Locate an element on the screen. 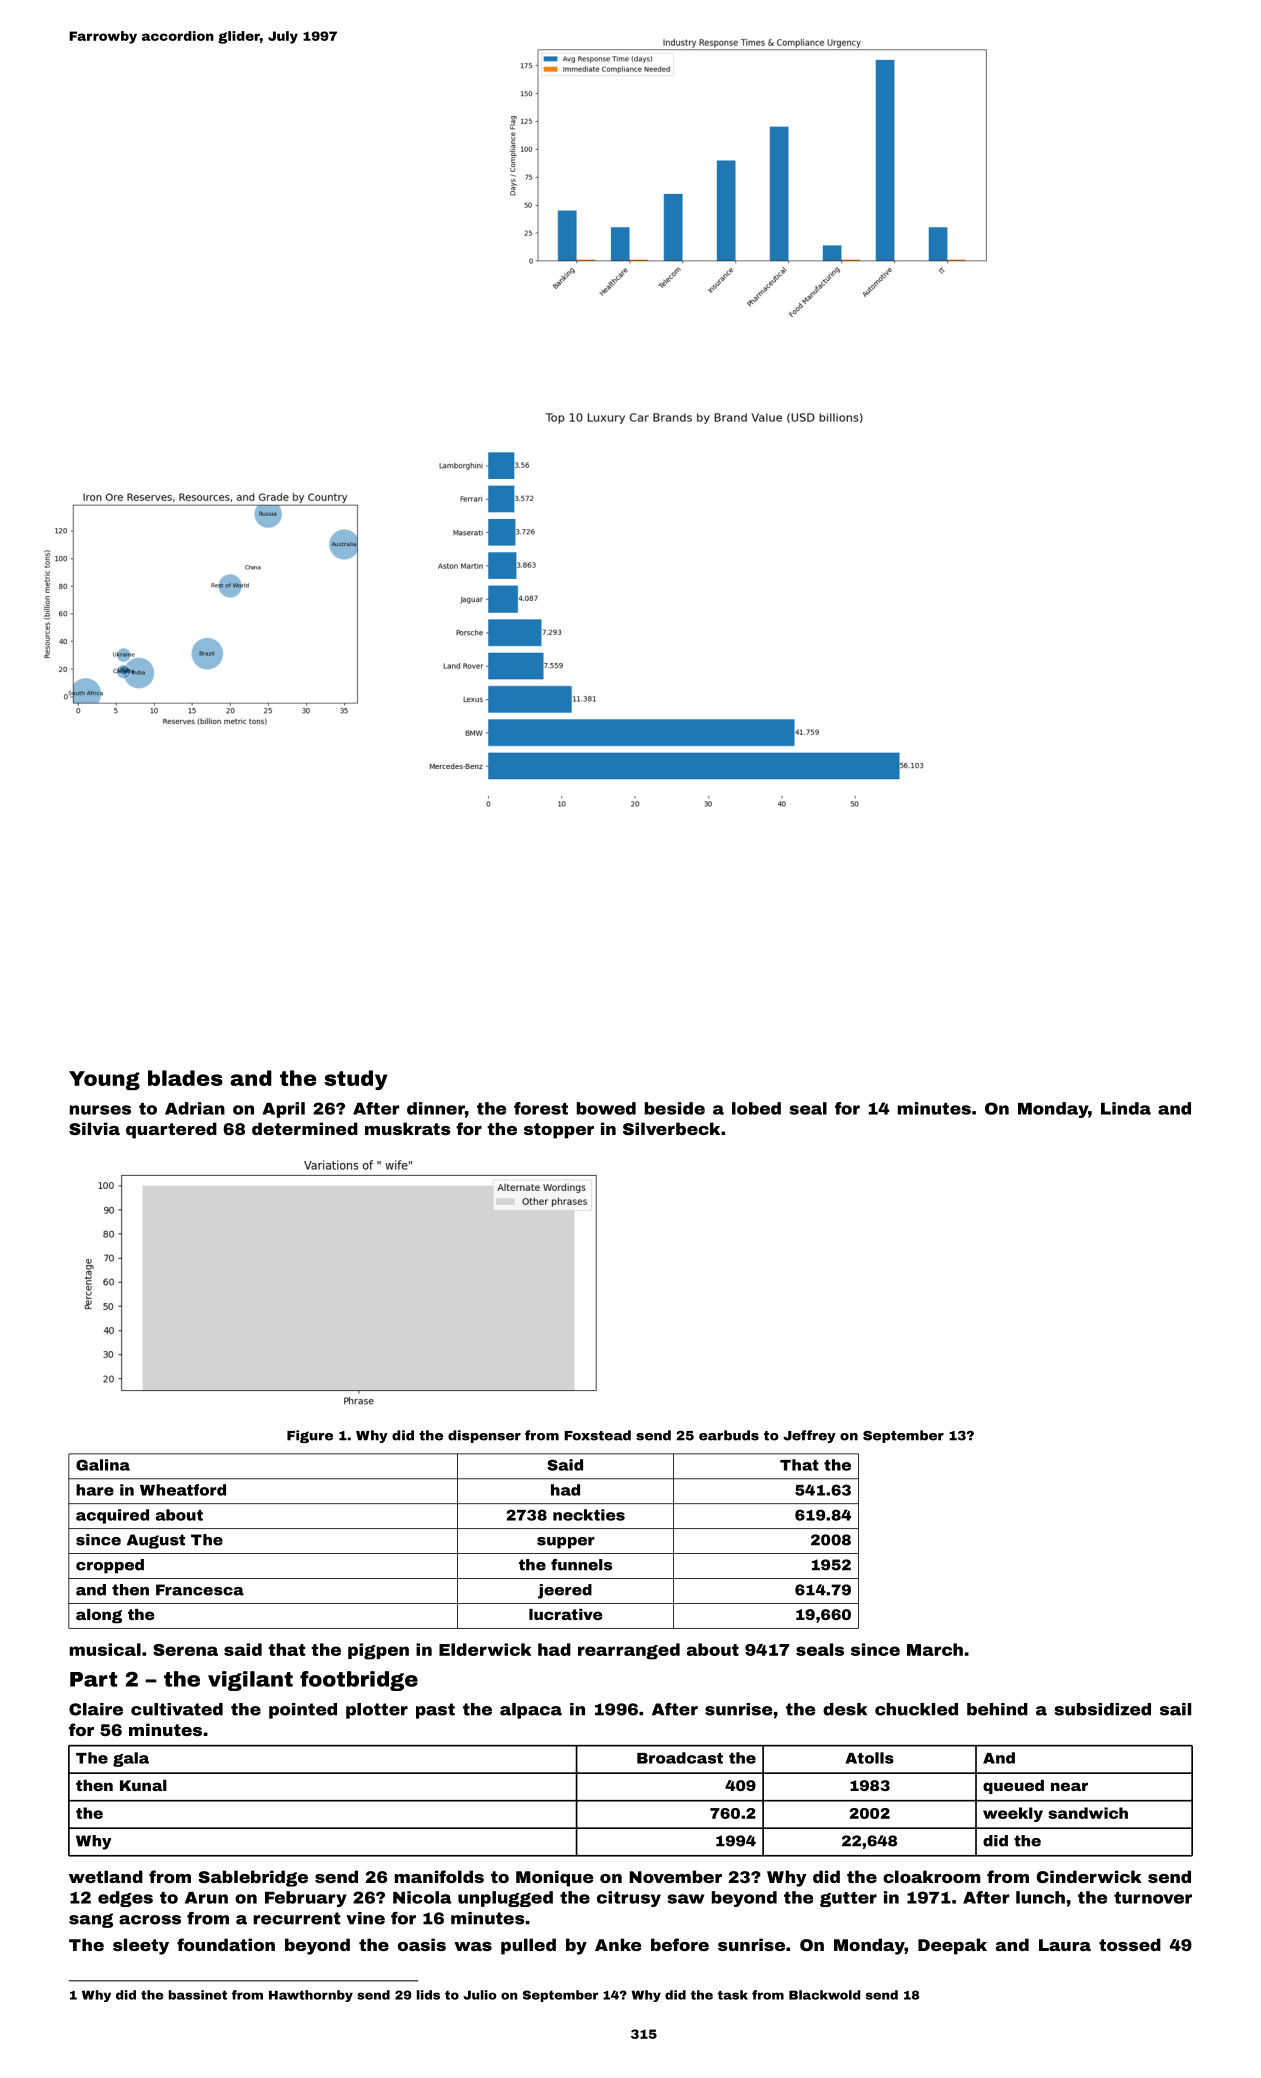  Sablebridge is located at coordinates (253, 1878).
